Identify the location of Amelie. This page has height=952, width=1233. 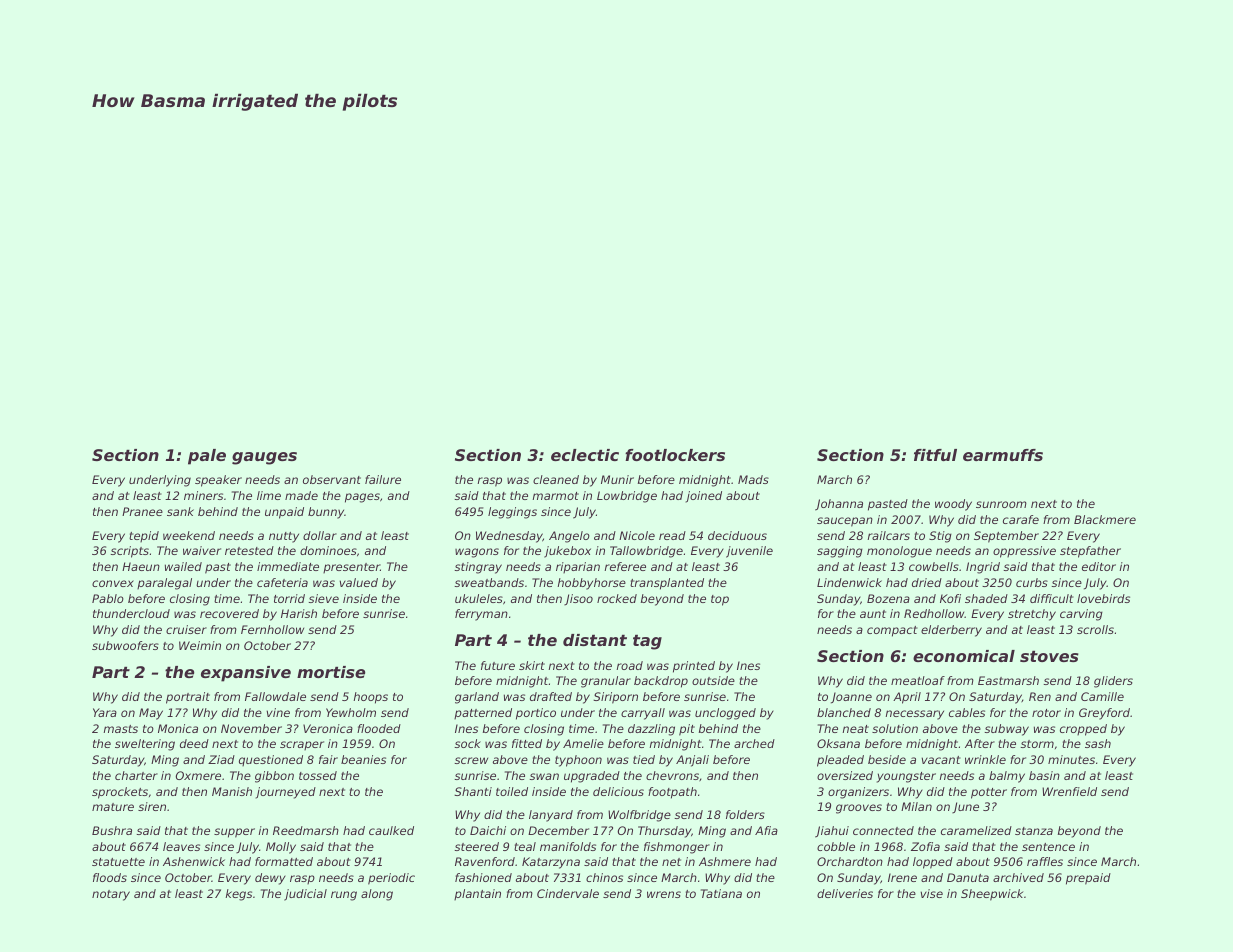
(583, 743).
